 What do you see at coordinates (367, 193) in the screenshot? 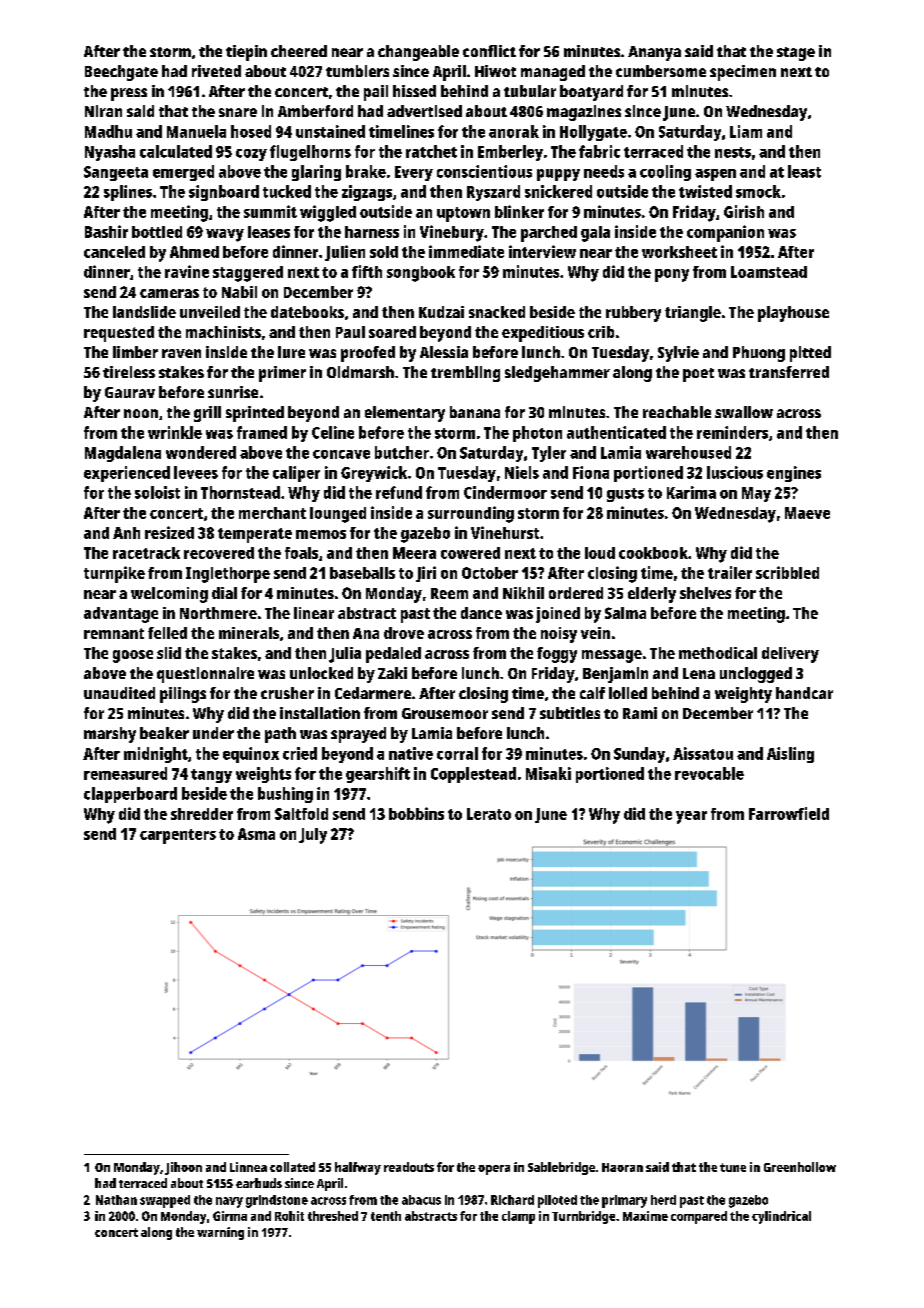
I see `zigzags` at bounding box center [367, 193].
